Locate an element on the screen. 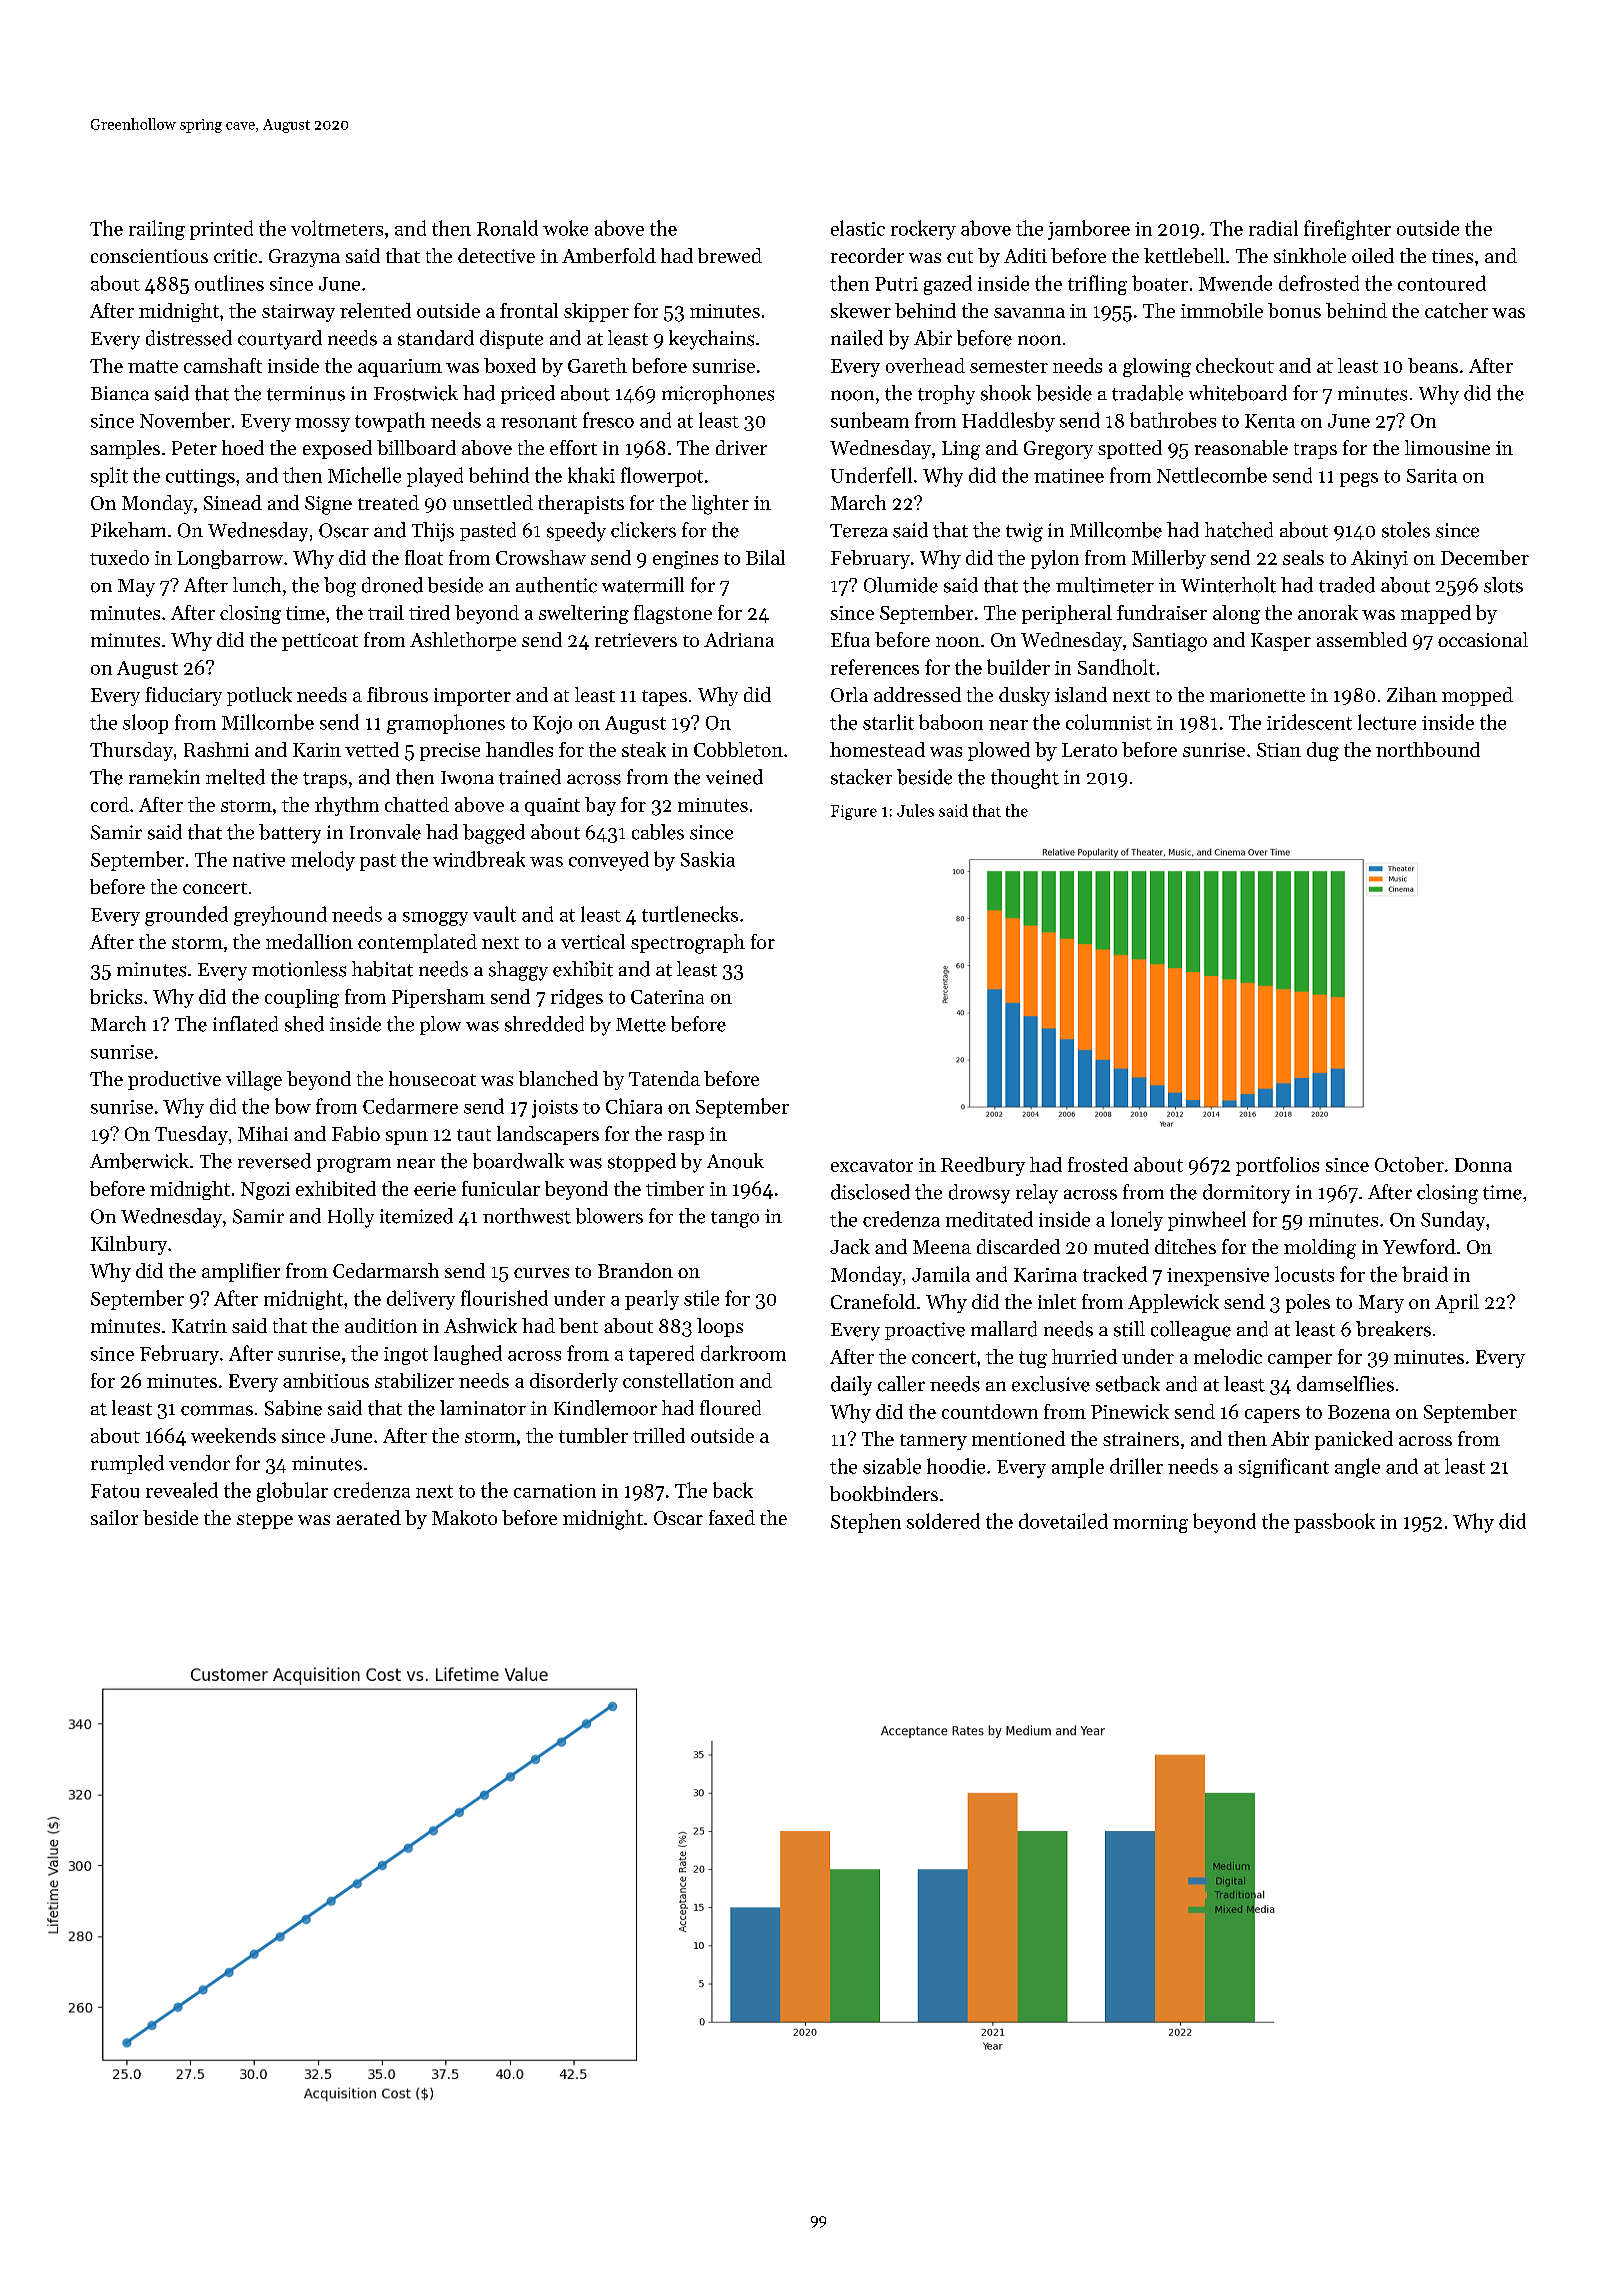  stoles is located at coordinates (1406, 530).
